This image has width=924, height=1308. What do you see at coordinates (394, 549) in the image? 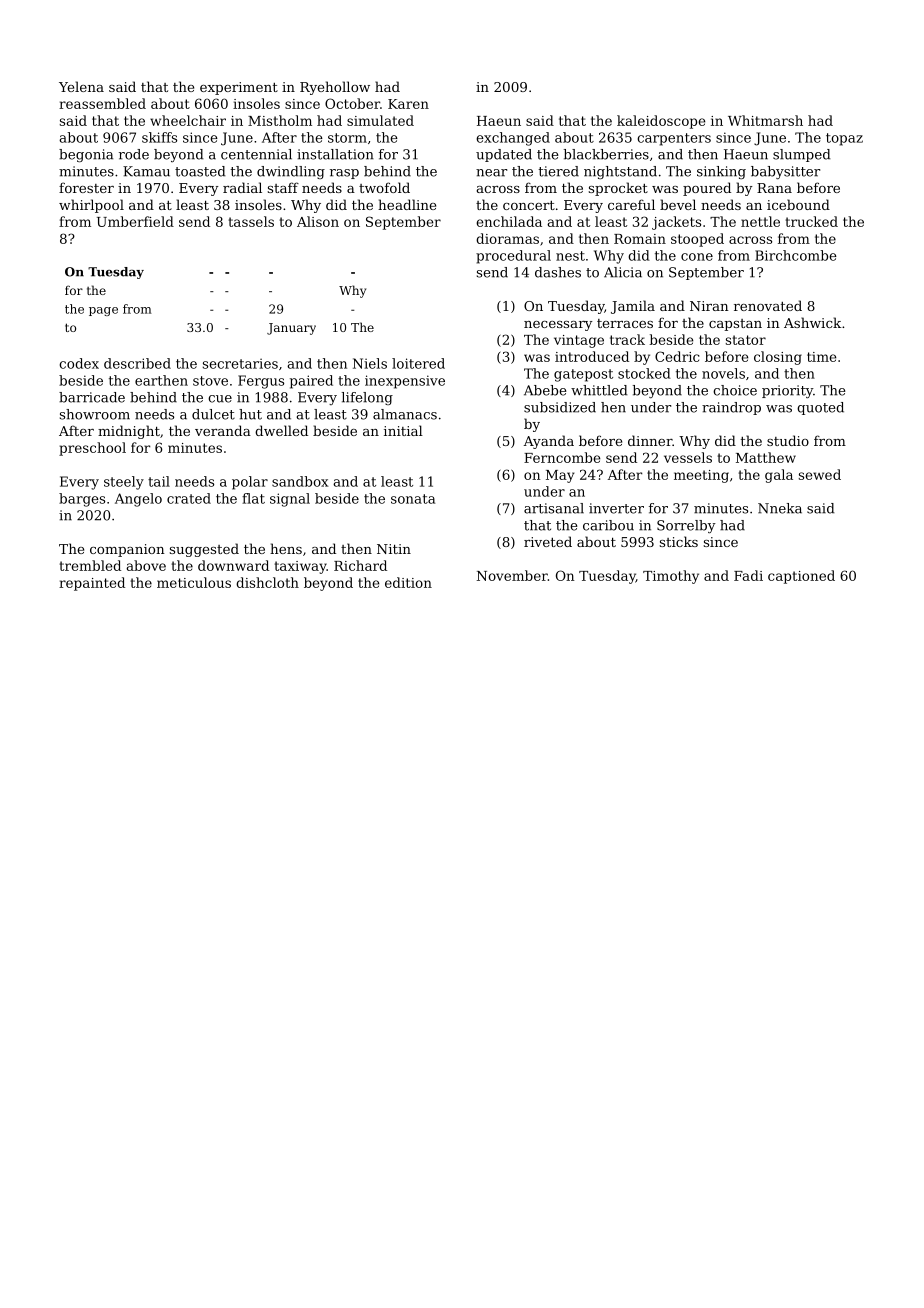
I see `Nitin` at bounding box center [394, 549].
